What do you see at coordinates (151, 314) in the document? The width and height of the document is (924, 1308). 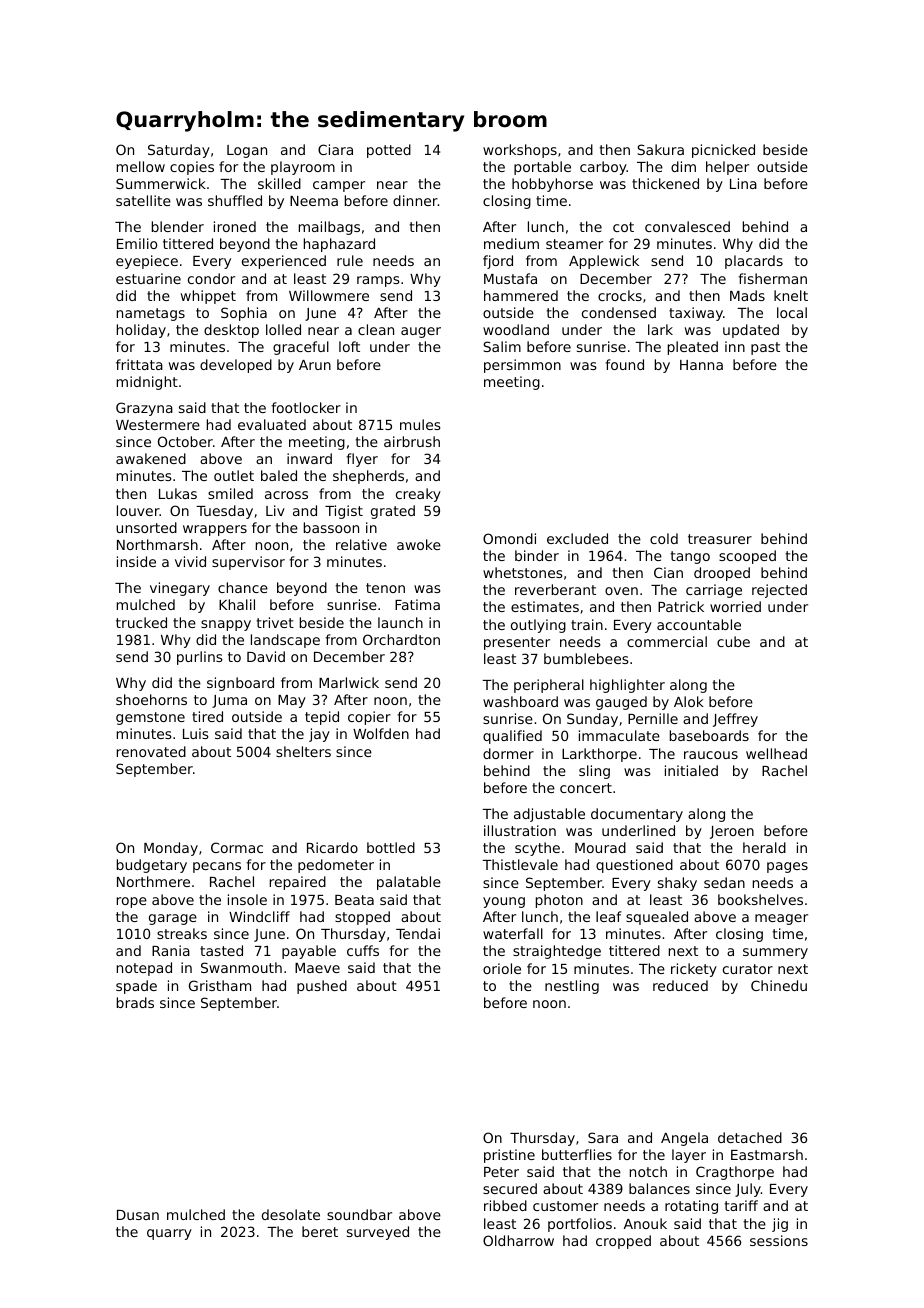 I see `nametags` at bounding box center [151, 314].
